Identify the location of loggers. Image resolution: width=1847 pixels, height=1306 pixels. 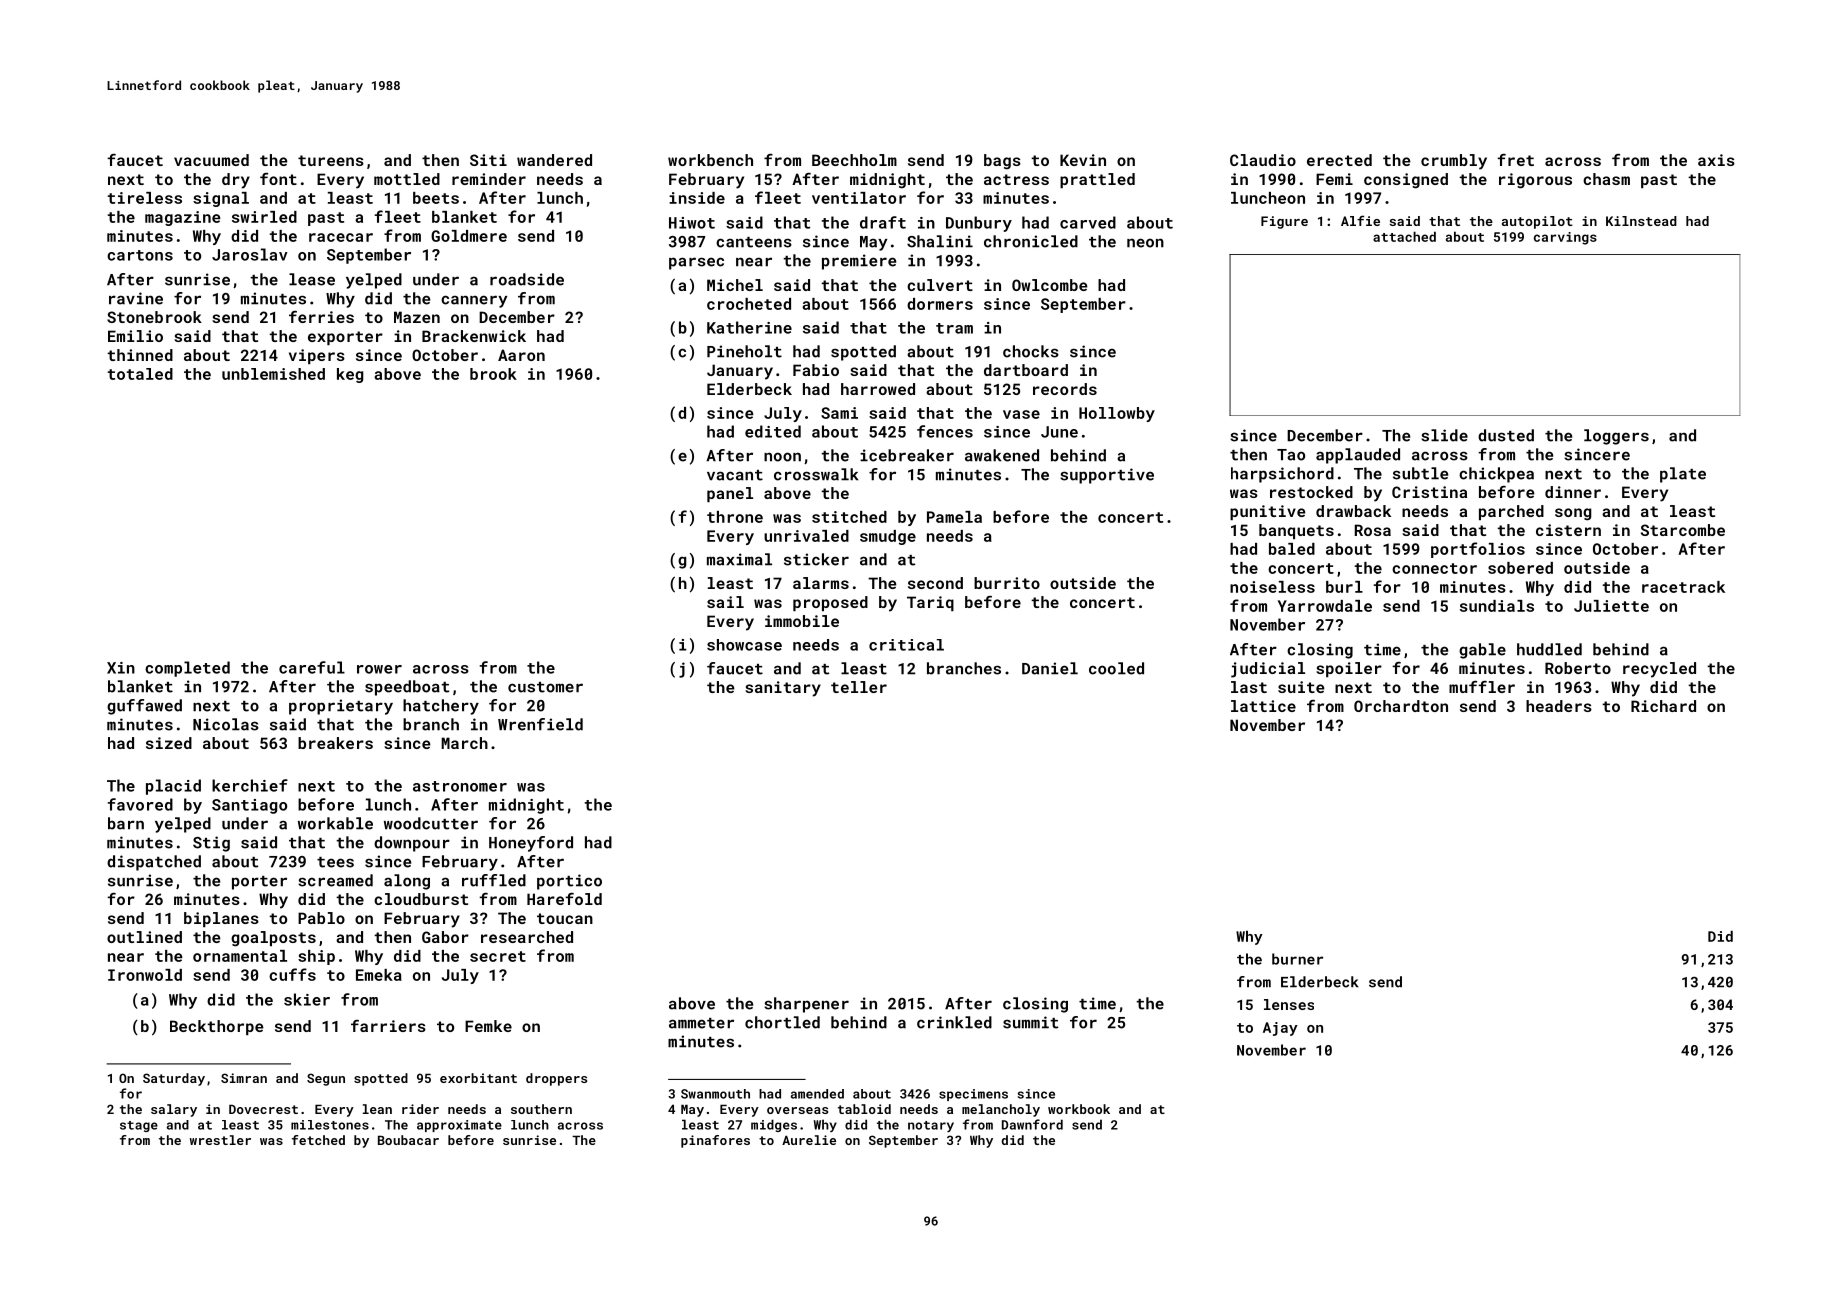
(1616, 437).
